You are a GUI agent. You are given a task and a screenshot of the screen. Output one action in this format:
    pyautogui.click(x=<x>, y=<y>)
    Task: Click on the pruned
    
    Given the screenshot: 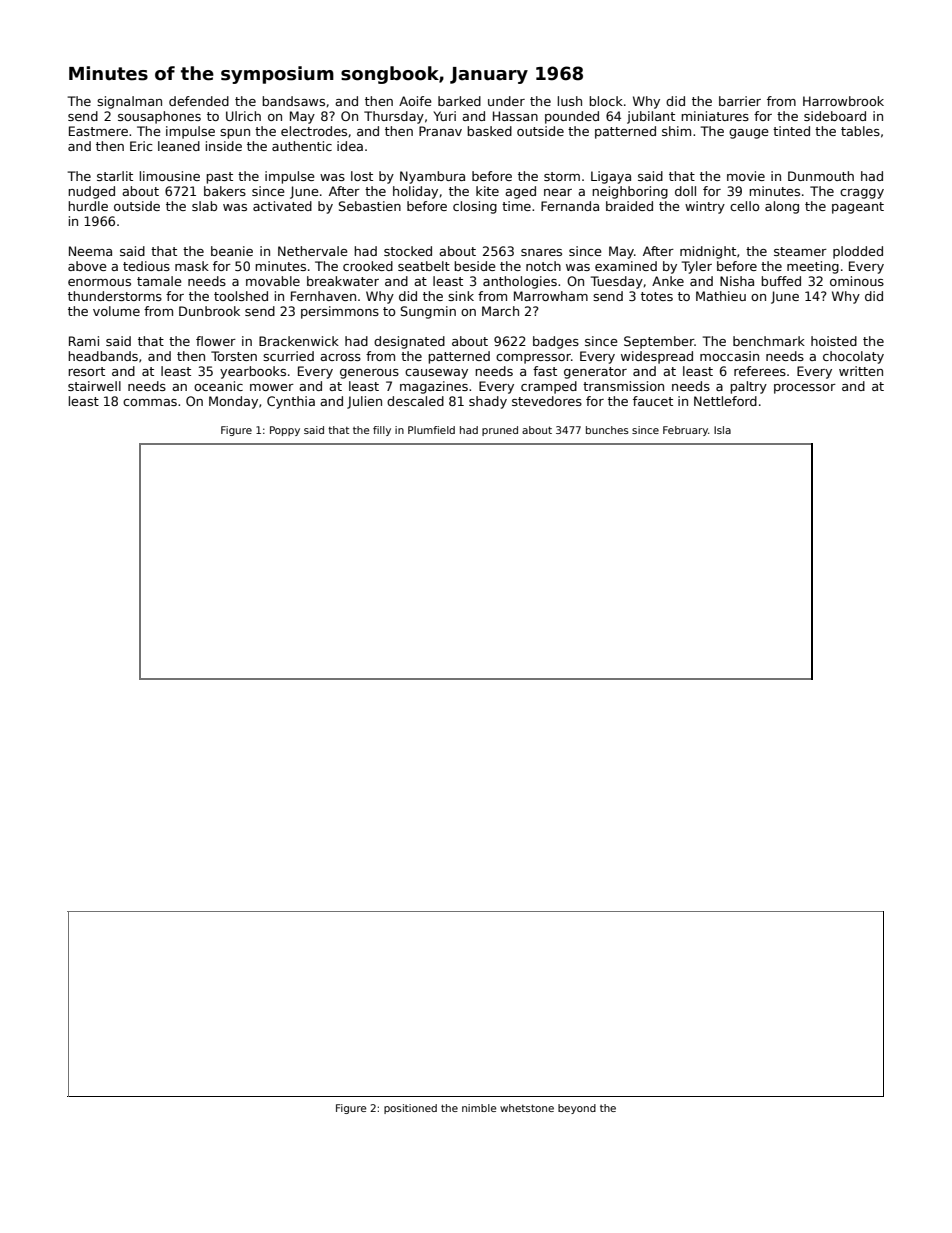 What is the action you would take?
    pyautogui.click(x=500, y=431)
